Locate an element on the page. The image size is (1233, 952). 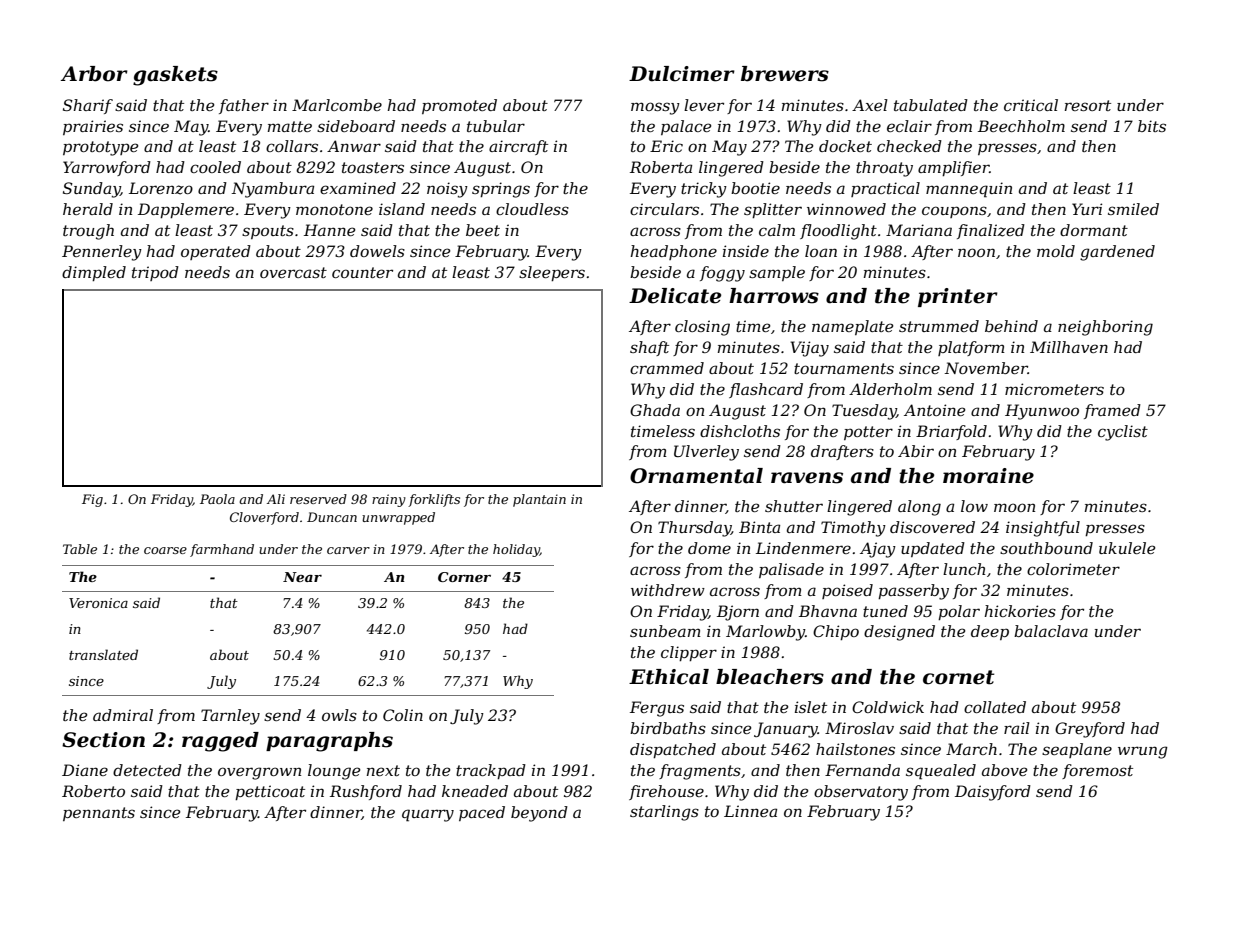
reserved is located at coordinates (318, 499).
